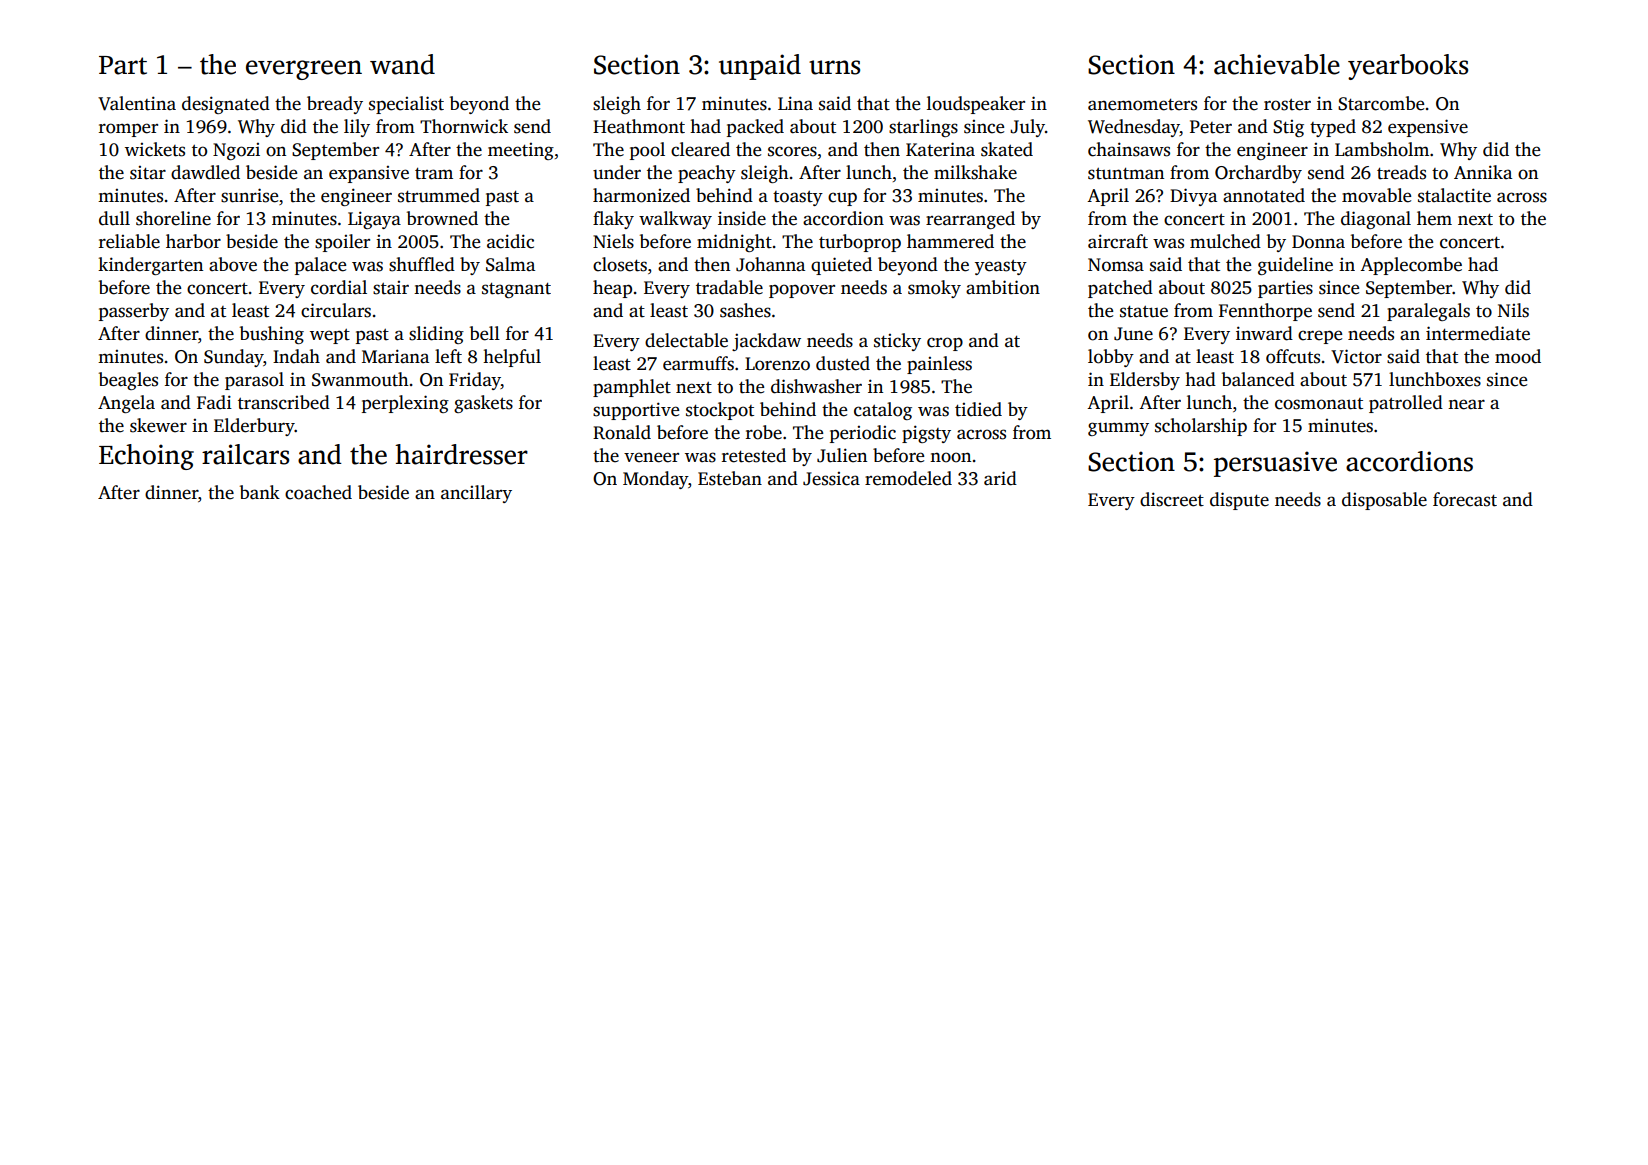  I want to click on mulched, so click(1225, 241).
